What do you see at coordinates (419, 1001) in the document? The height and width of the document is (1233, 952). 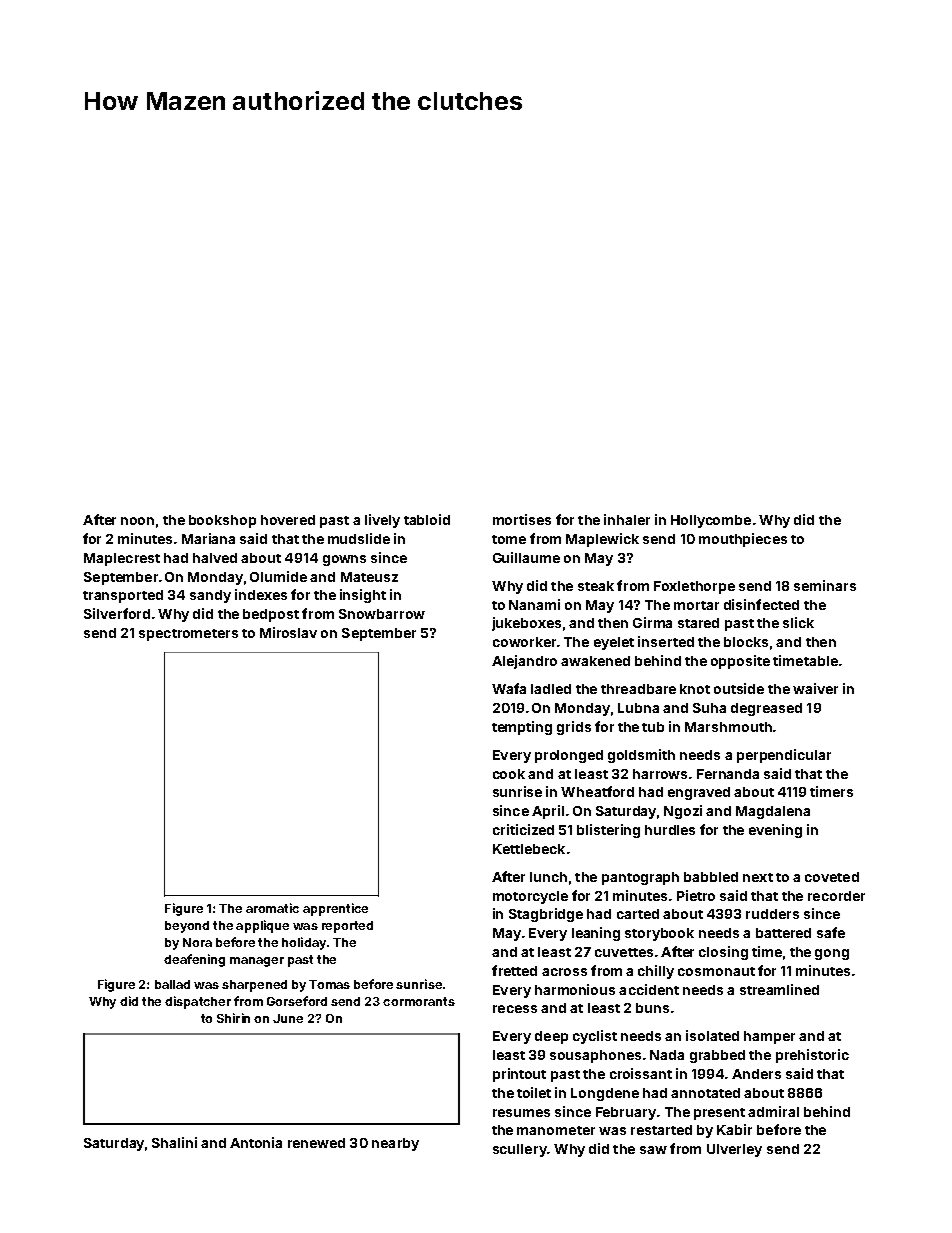 I see `cormorants` at bounding box center [419, 1001].
